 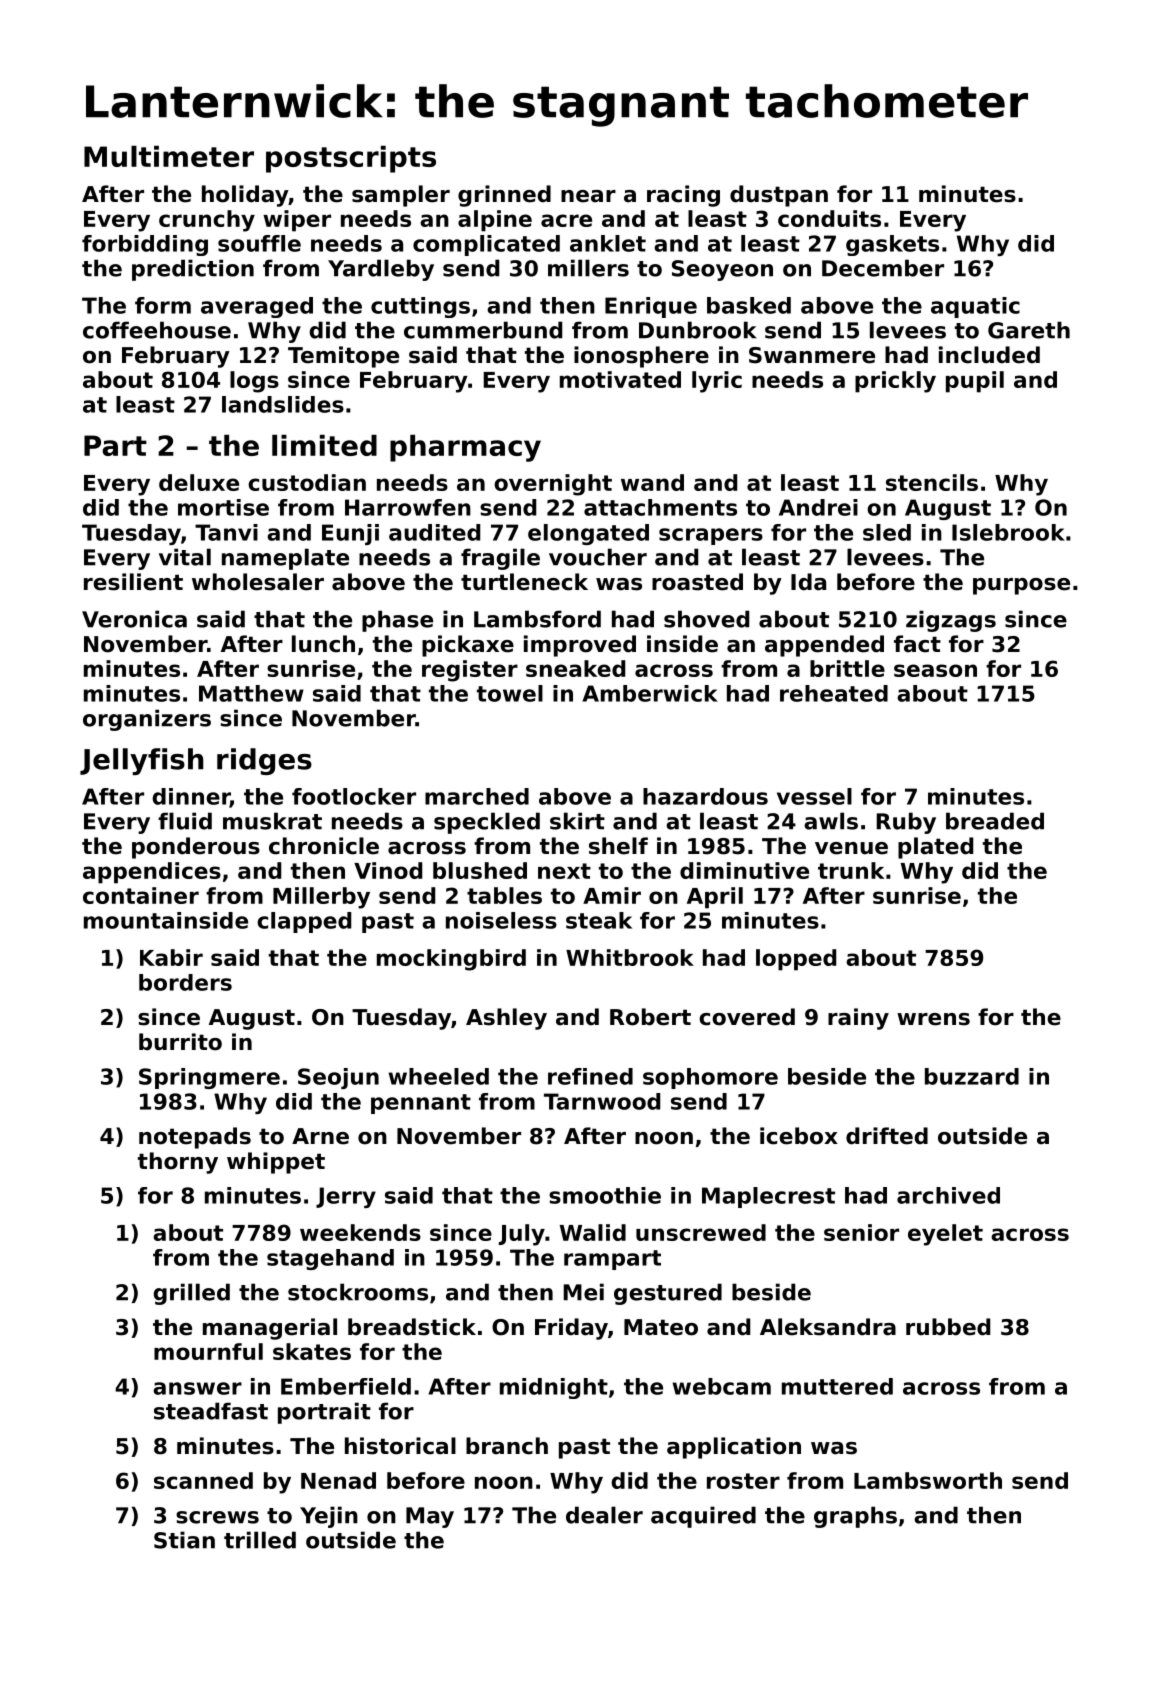 What do you see at coordinates (799, 1136) in the screenshot?
I see `icebox` at bounding box center [799, 1136].
